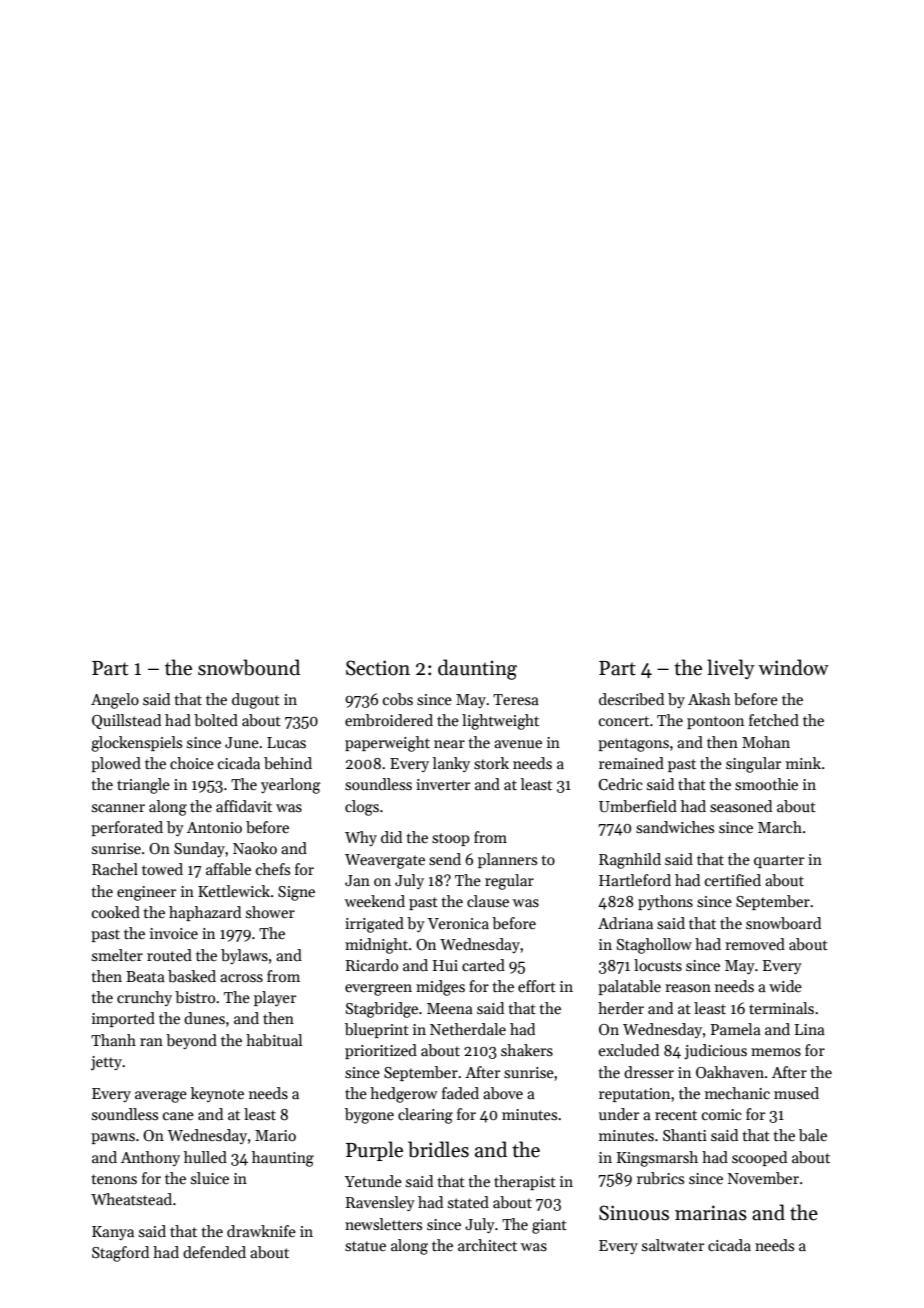 The height and width of the page is (1308, 924). I want to click on midnight, so click(376, 946).
